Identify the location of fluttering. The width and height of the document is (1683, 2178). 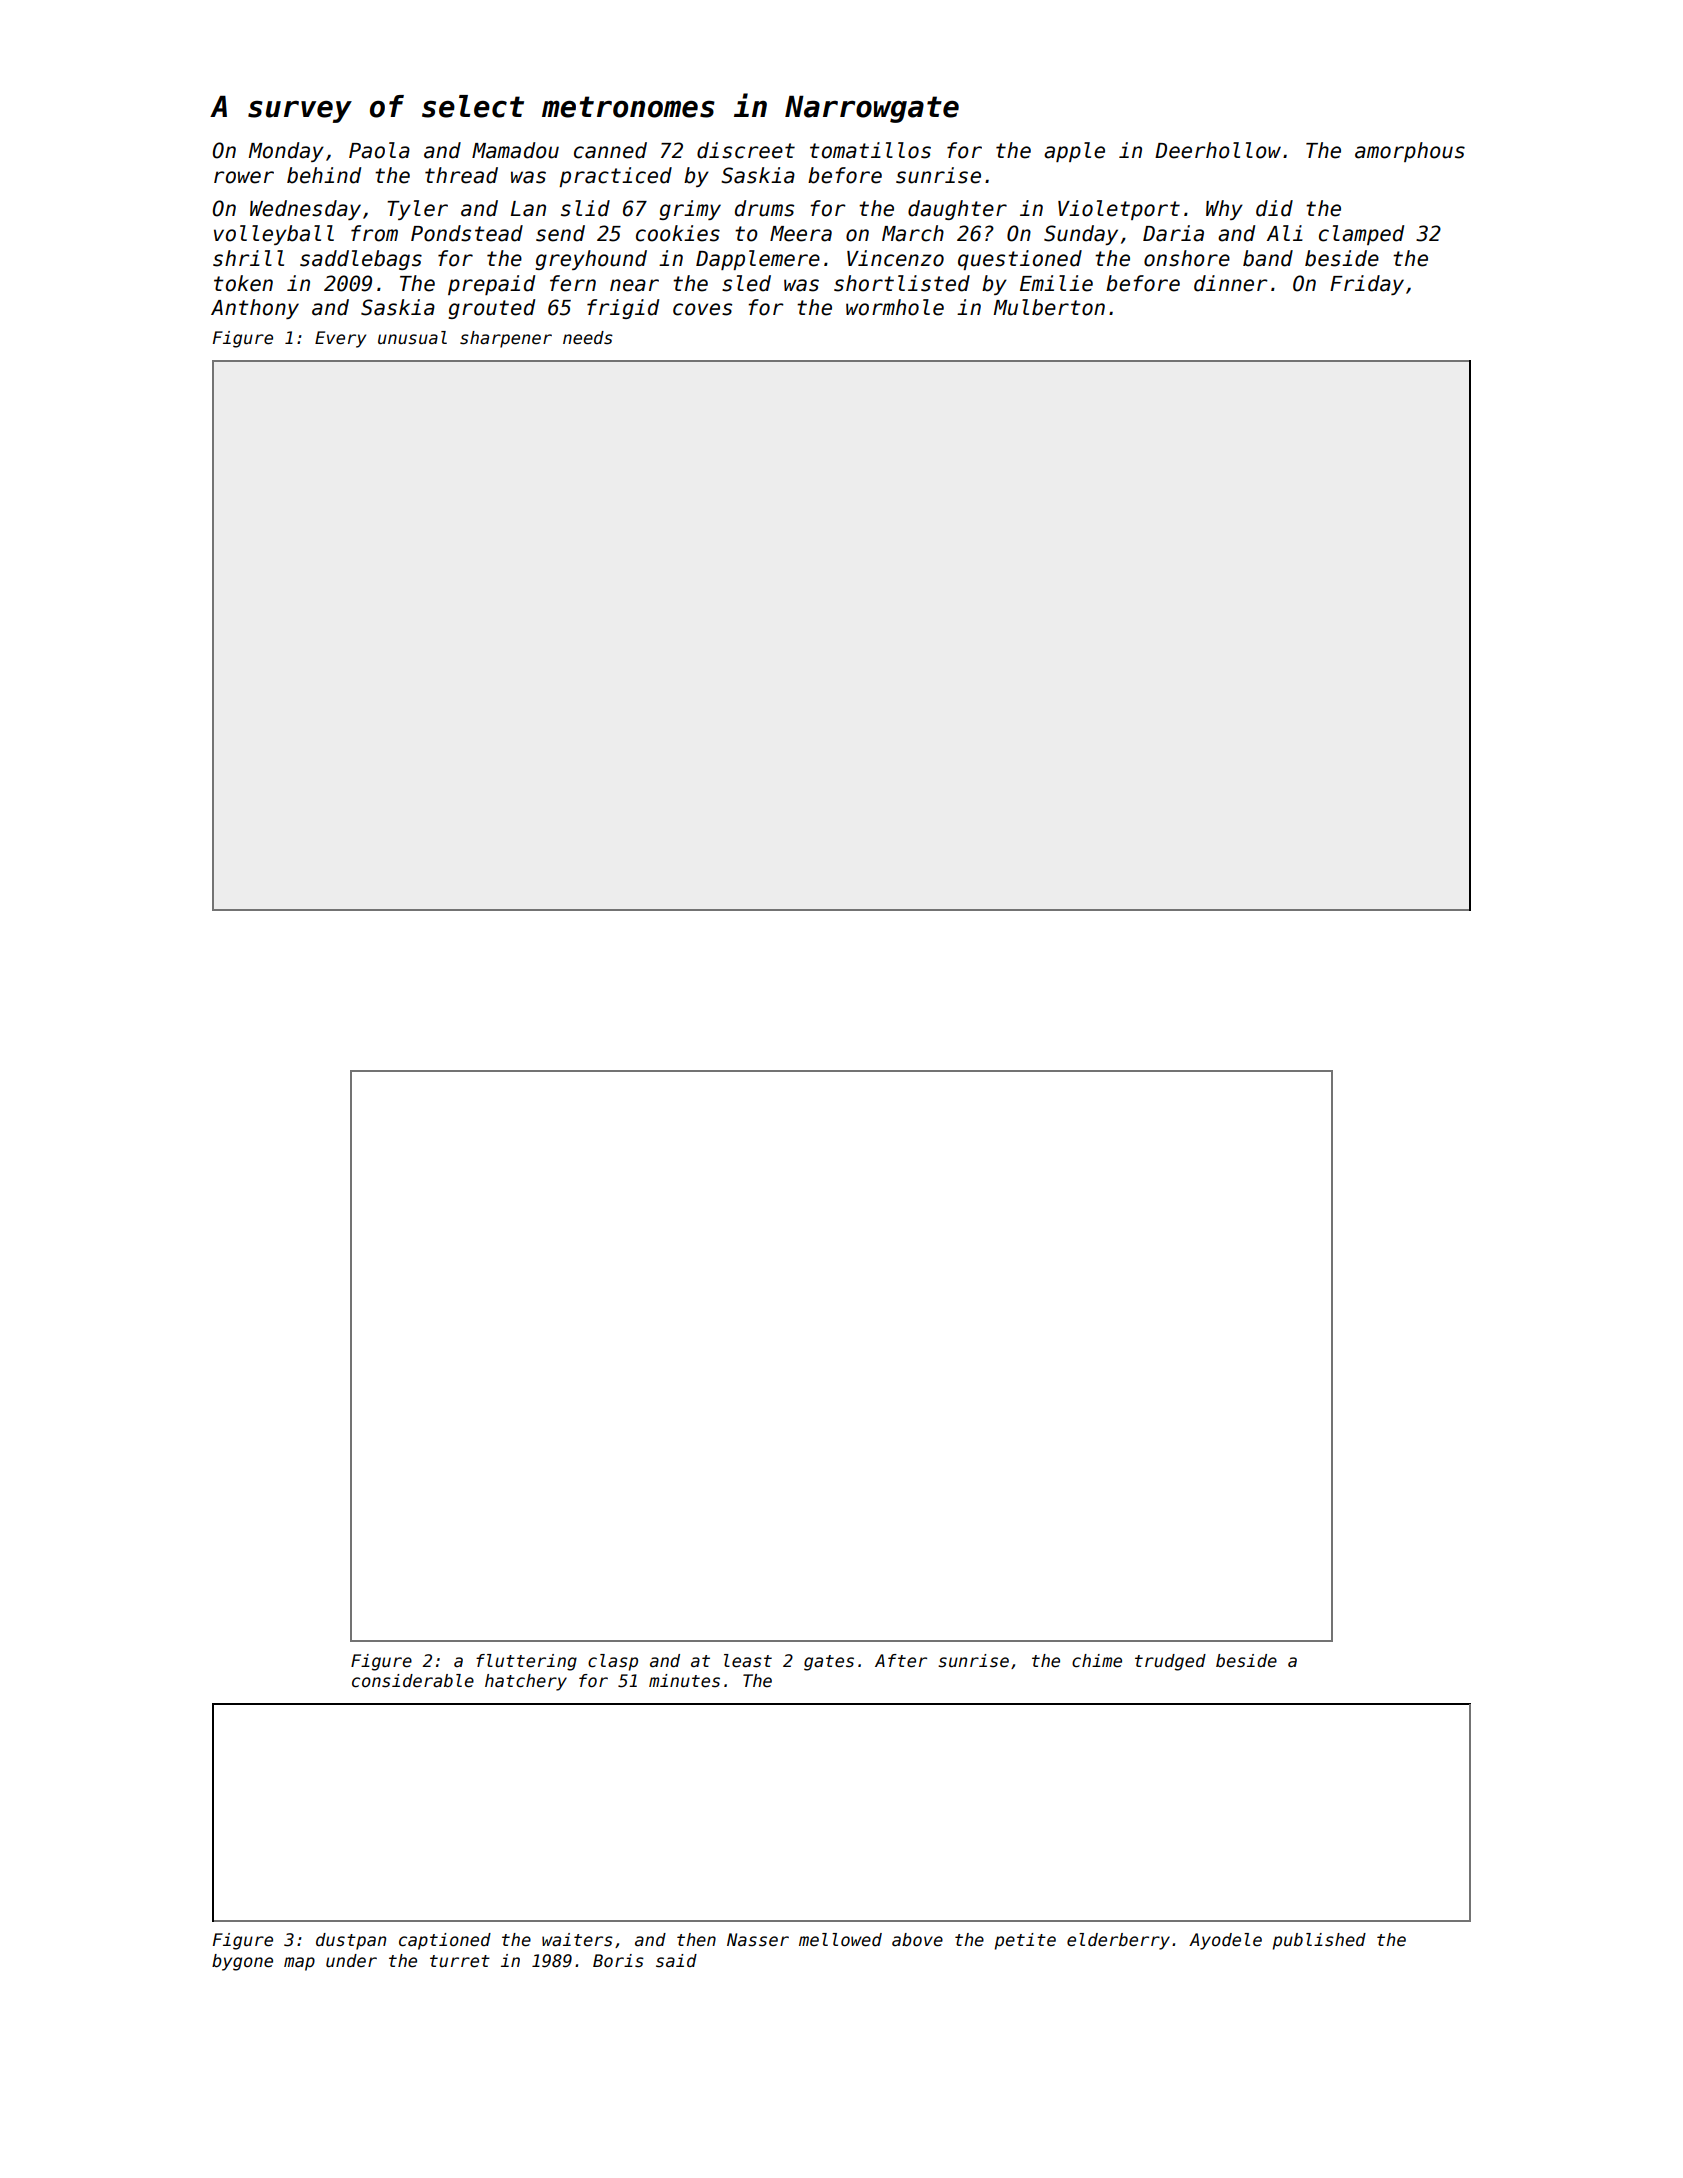
(526, 1662).
